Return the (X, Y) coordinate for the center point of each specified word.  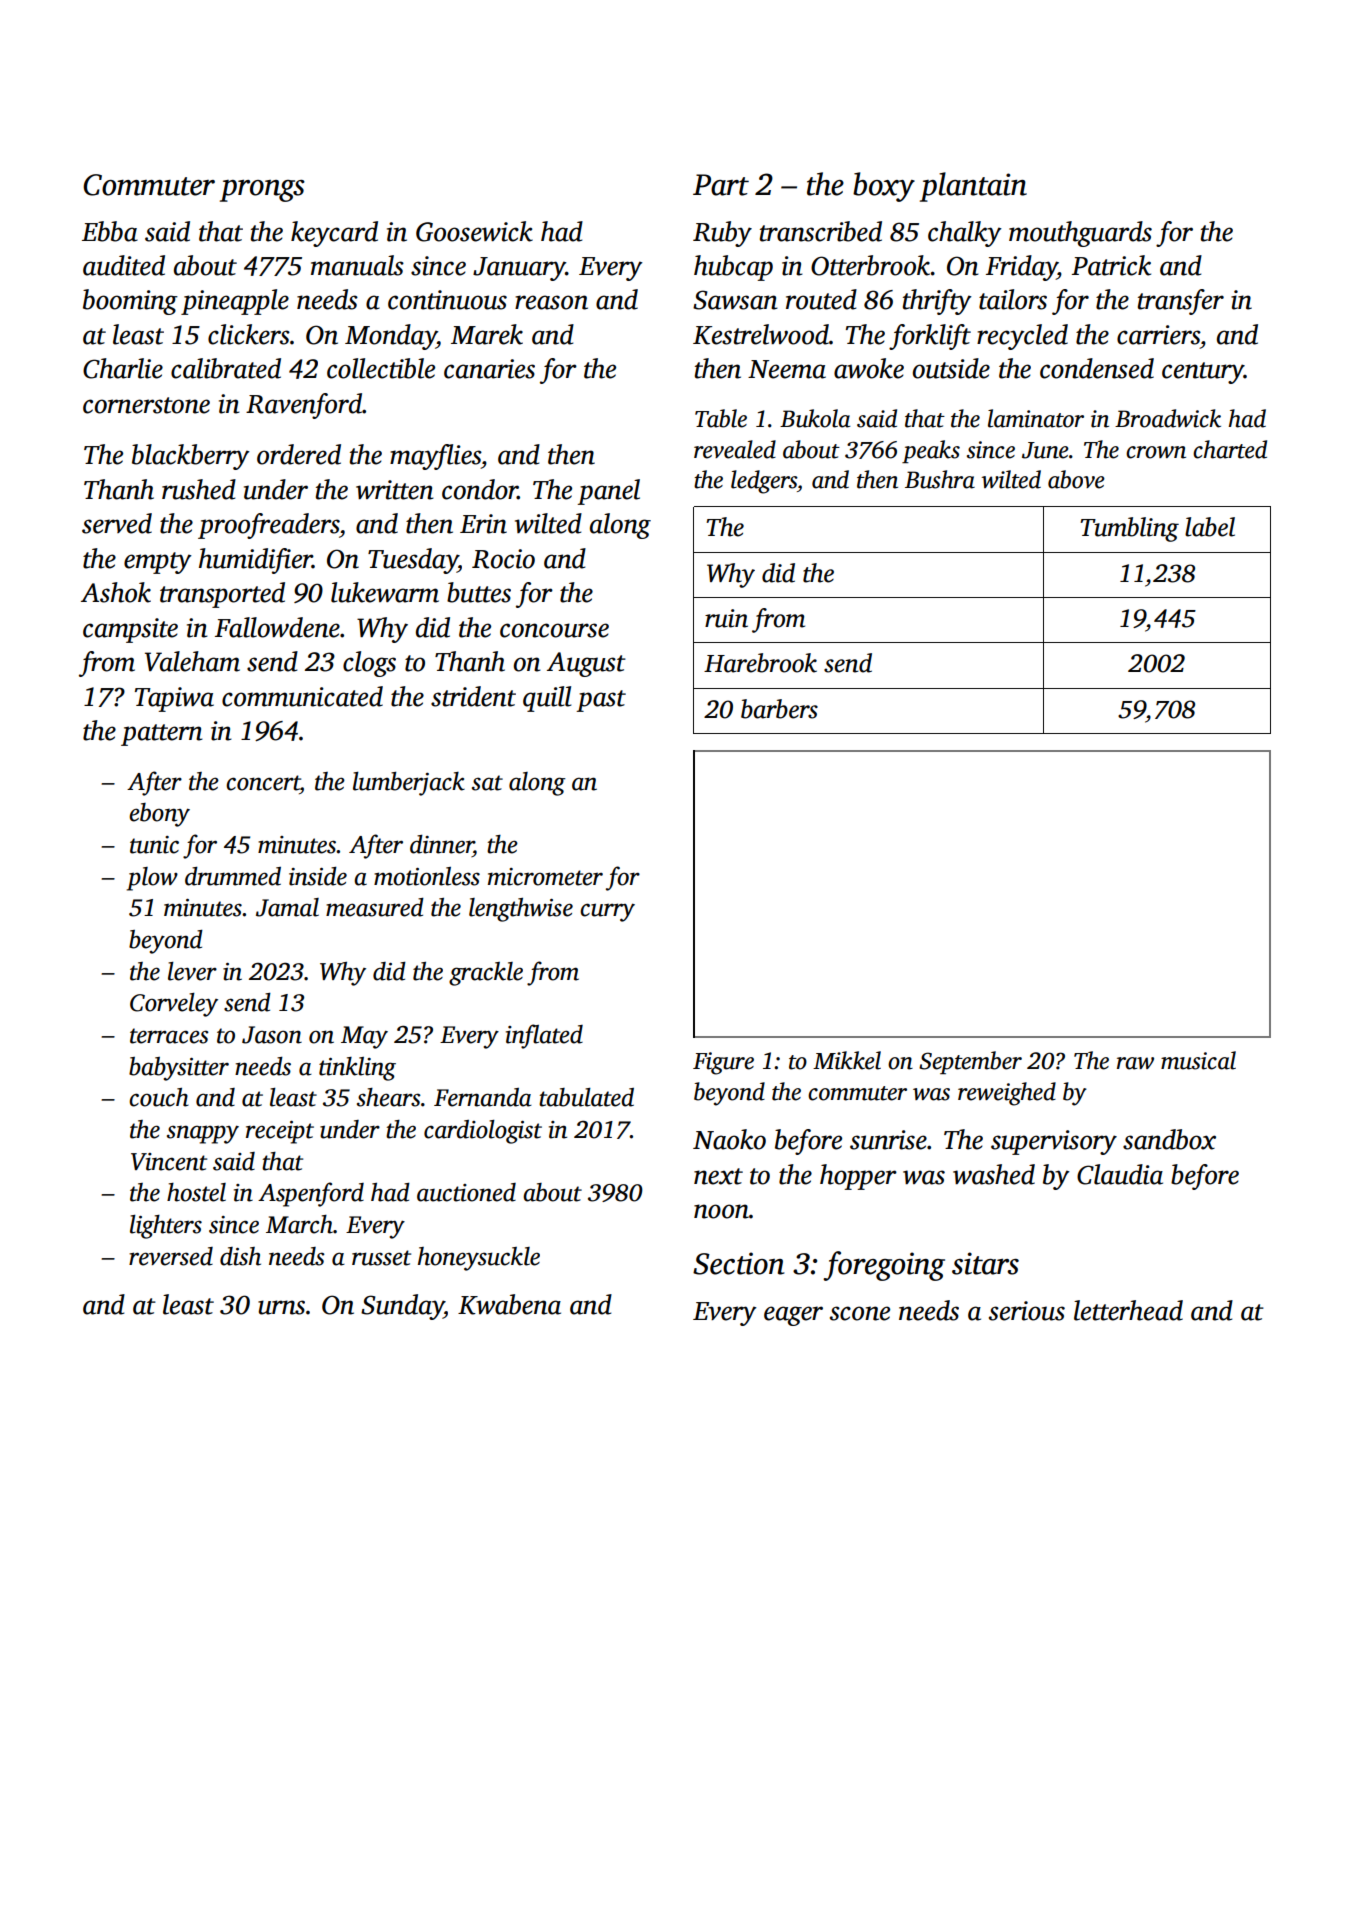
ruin (726, 618)
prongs (262, 191)
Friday (1021, 268)
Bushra (940, 479)
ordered (299, 454)
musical (1198, 1060)
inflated (544, 1036)
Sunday (402, 1307)
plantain (973, 187)
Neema (787, 369)
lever (192, 971)
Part (721, 185)
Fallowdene (277, 627)
